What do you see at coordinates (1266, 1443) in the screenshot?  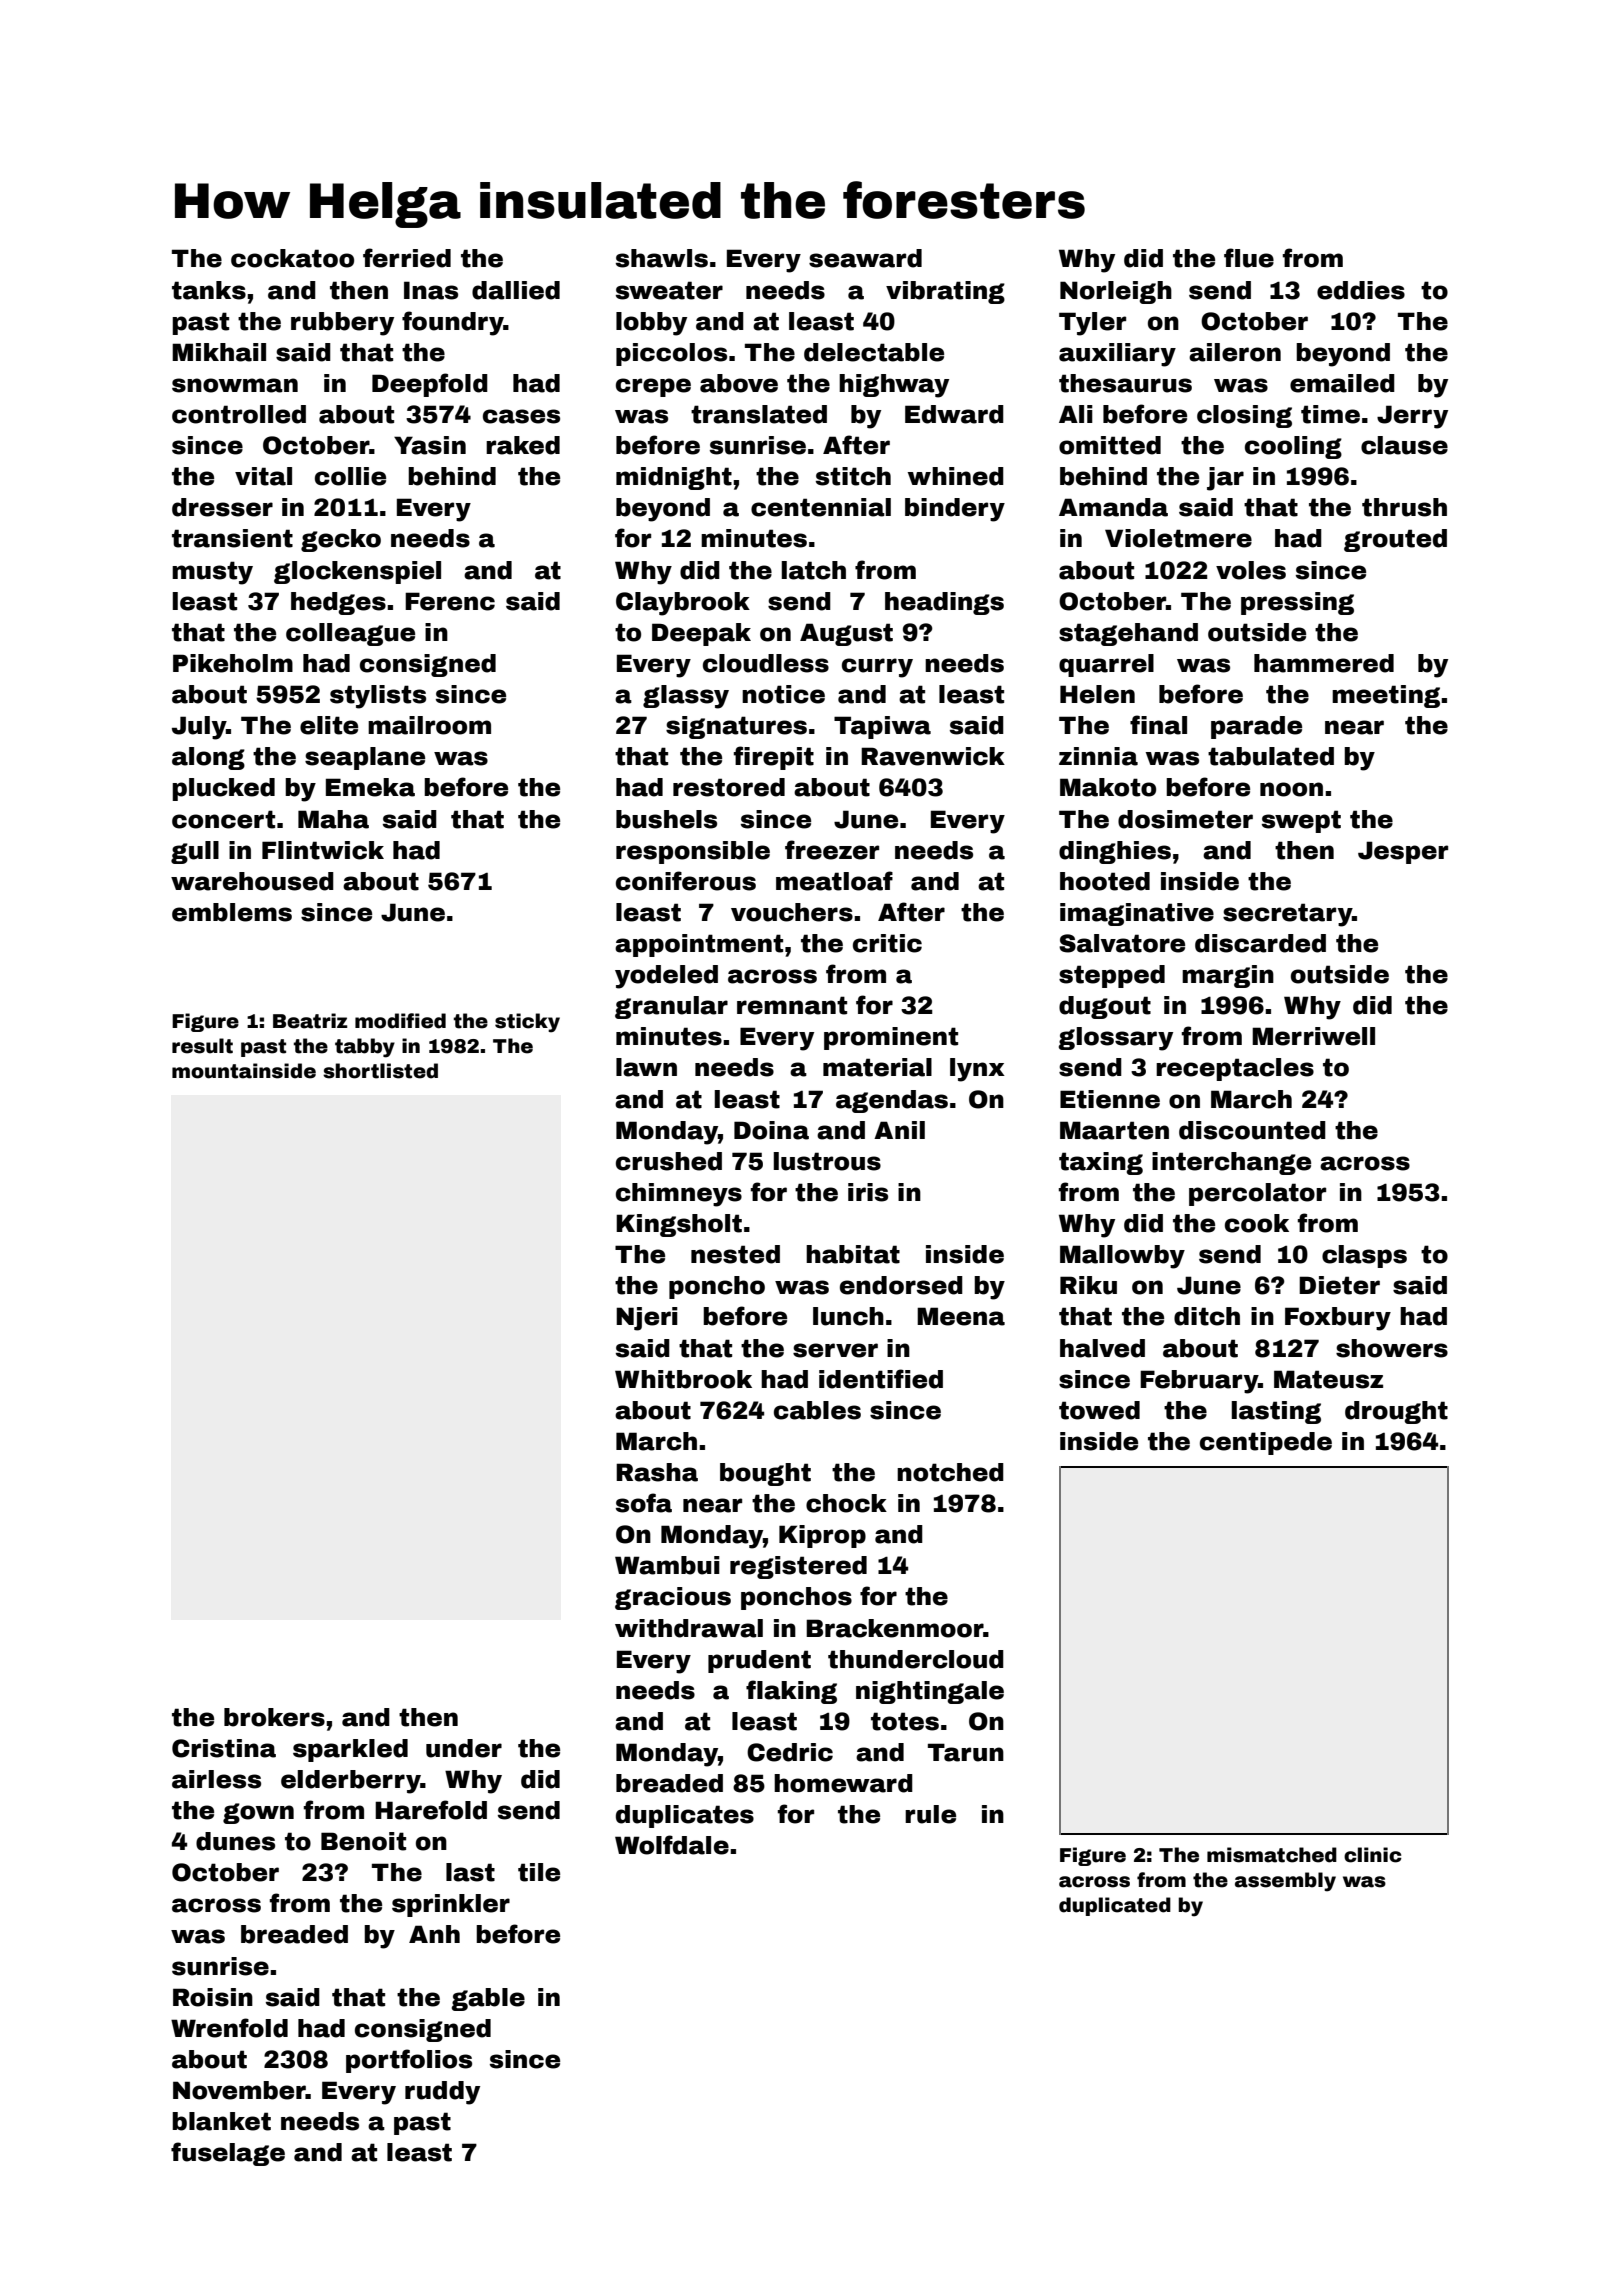 I see `centipede` at bounding box center [1266, 1443].
